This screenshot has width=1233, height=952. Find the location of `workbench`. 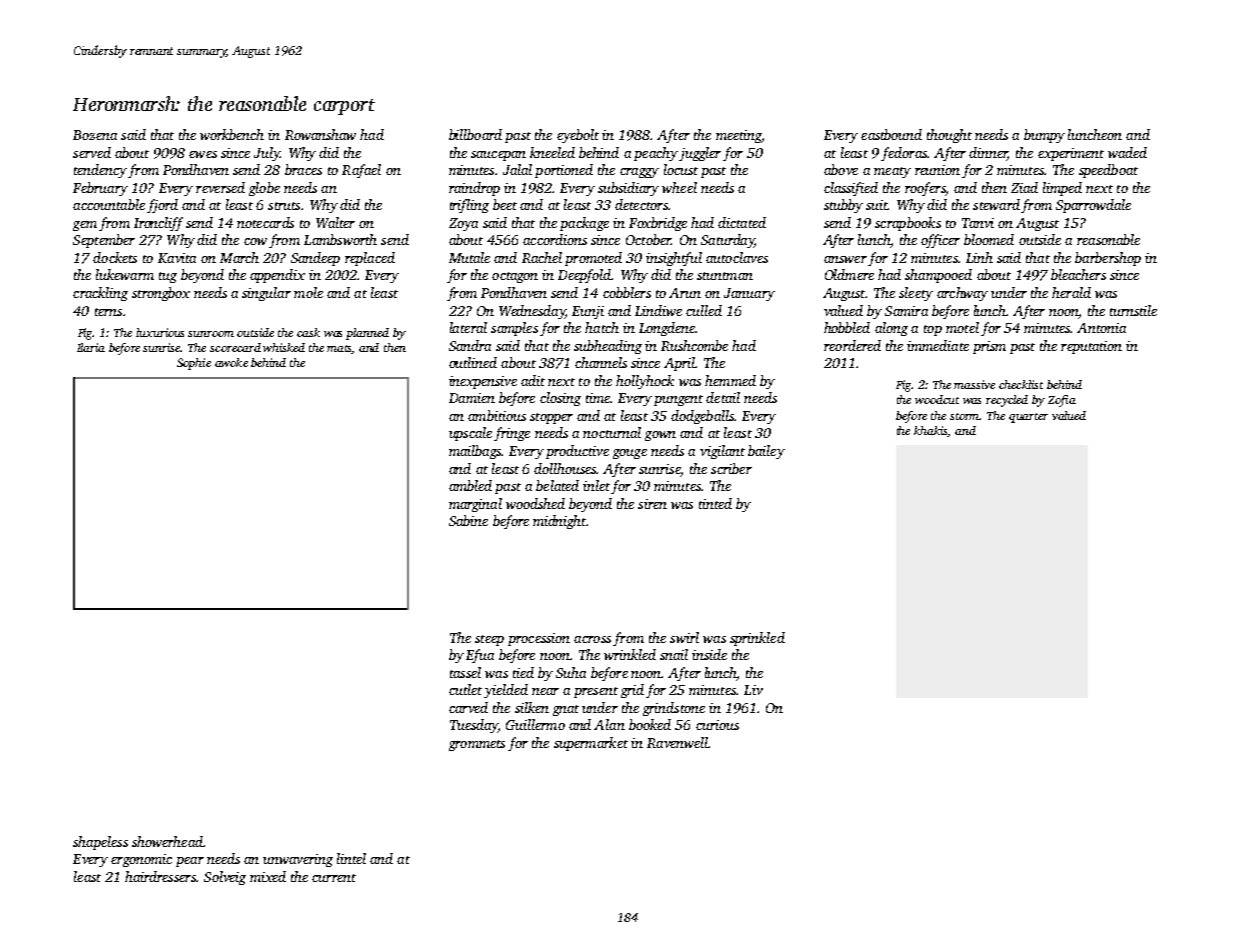

workbench is located at coordinates (232, 134).
